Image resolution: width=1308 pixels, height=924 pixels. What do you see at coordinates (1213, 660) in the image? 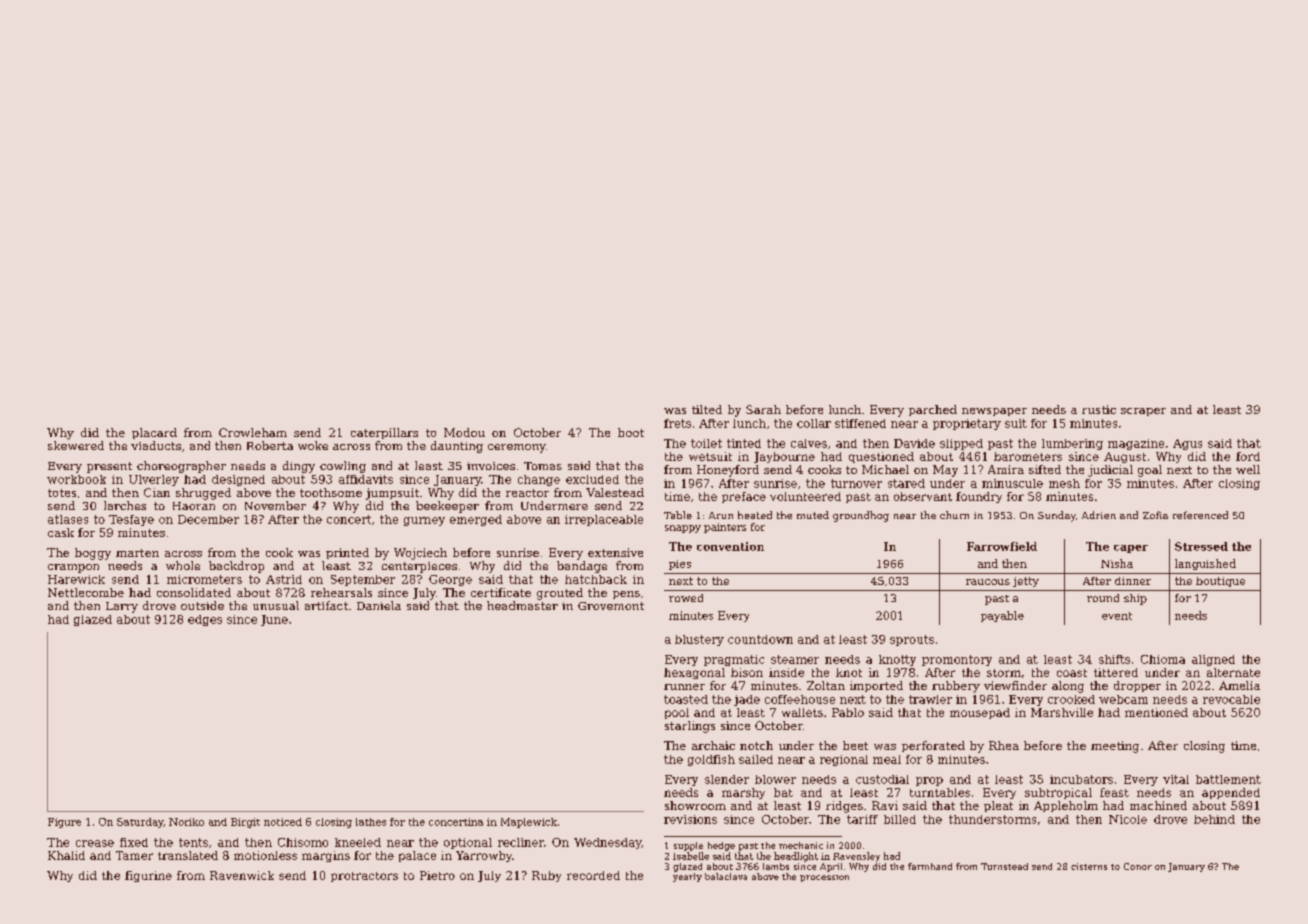
I see `aligned` at bounding box center [1213, 660].
